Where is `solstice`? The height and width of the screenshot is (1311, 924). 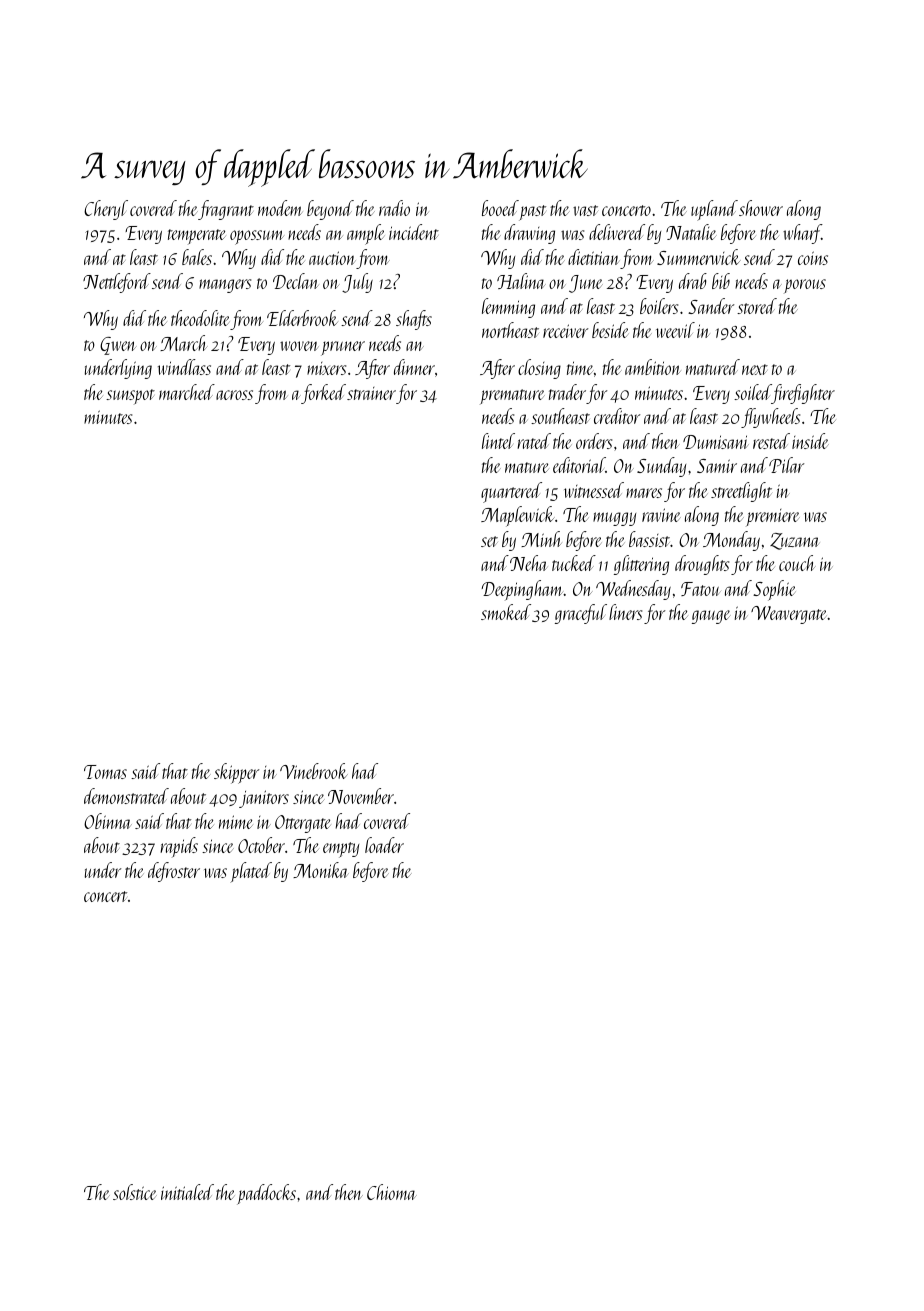 solstice is located at coordinates (135, 1192).
